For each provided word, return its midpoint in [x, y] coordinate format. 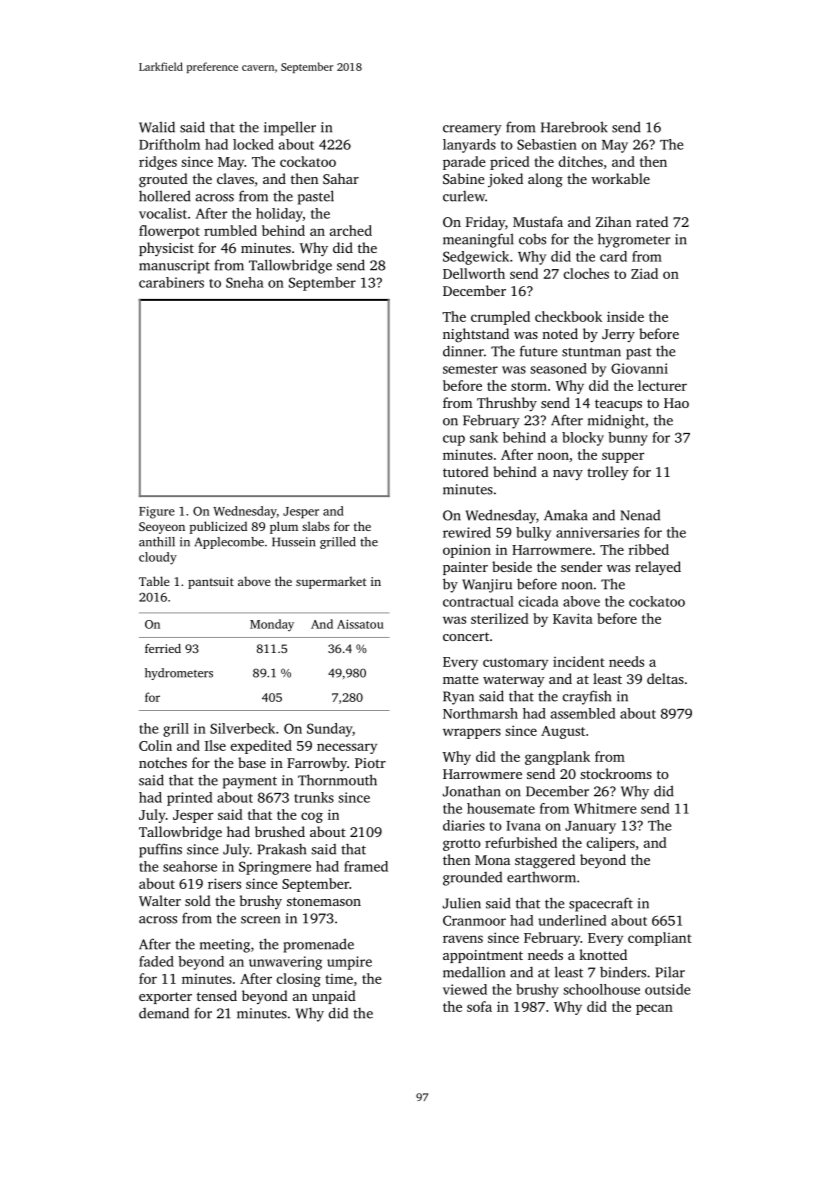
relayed [658, 568]
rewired [467, 532]
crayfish [587, 697]
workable [620, 178]
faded [156, 961]
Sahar [341, 178]
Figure [157, 512]
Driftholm [169, 144]
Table [154, 581]
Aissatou [360, 624]
